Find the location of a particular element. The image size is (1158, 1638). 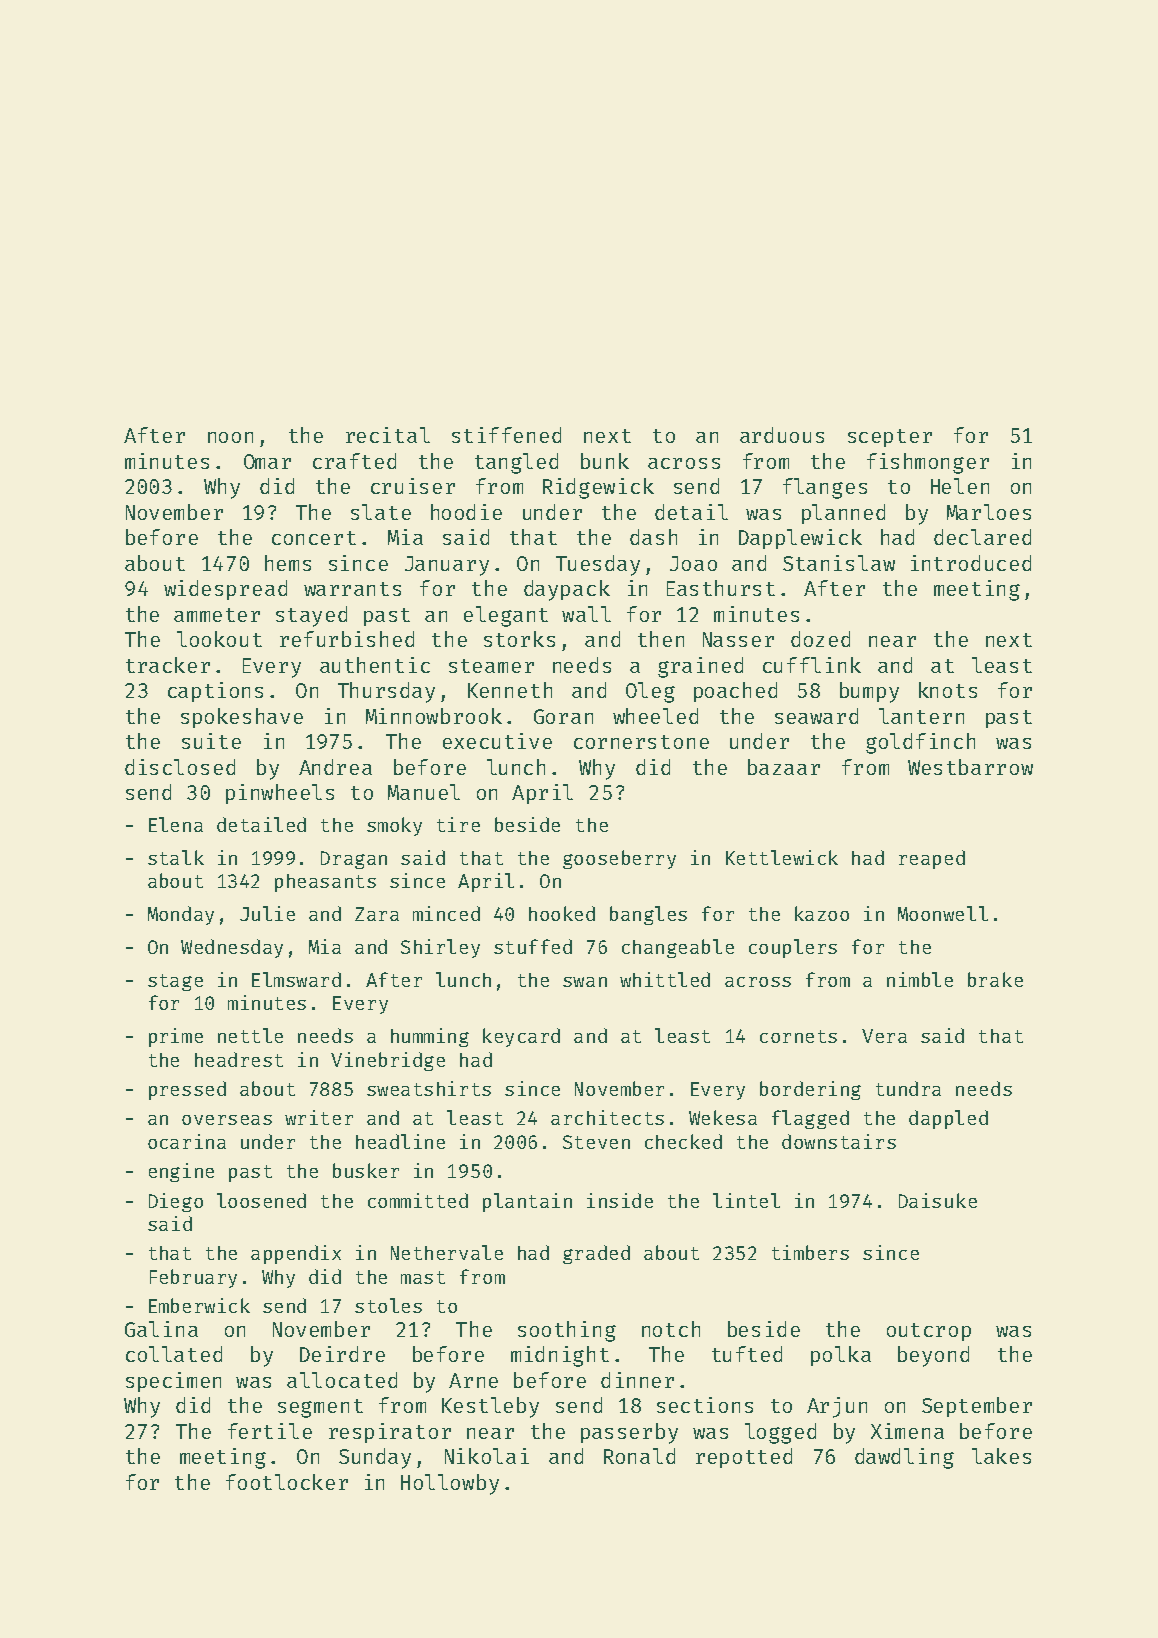

scepter is located at coordinates (890, 438).
